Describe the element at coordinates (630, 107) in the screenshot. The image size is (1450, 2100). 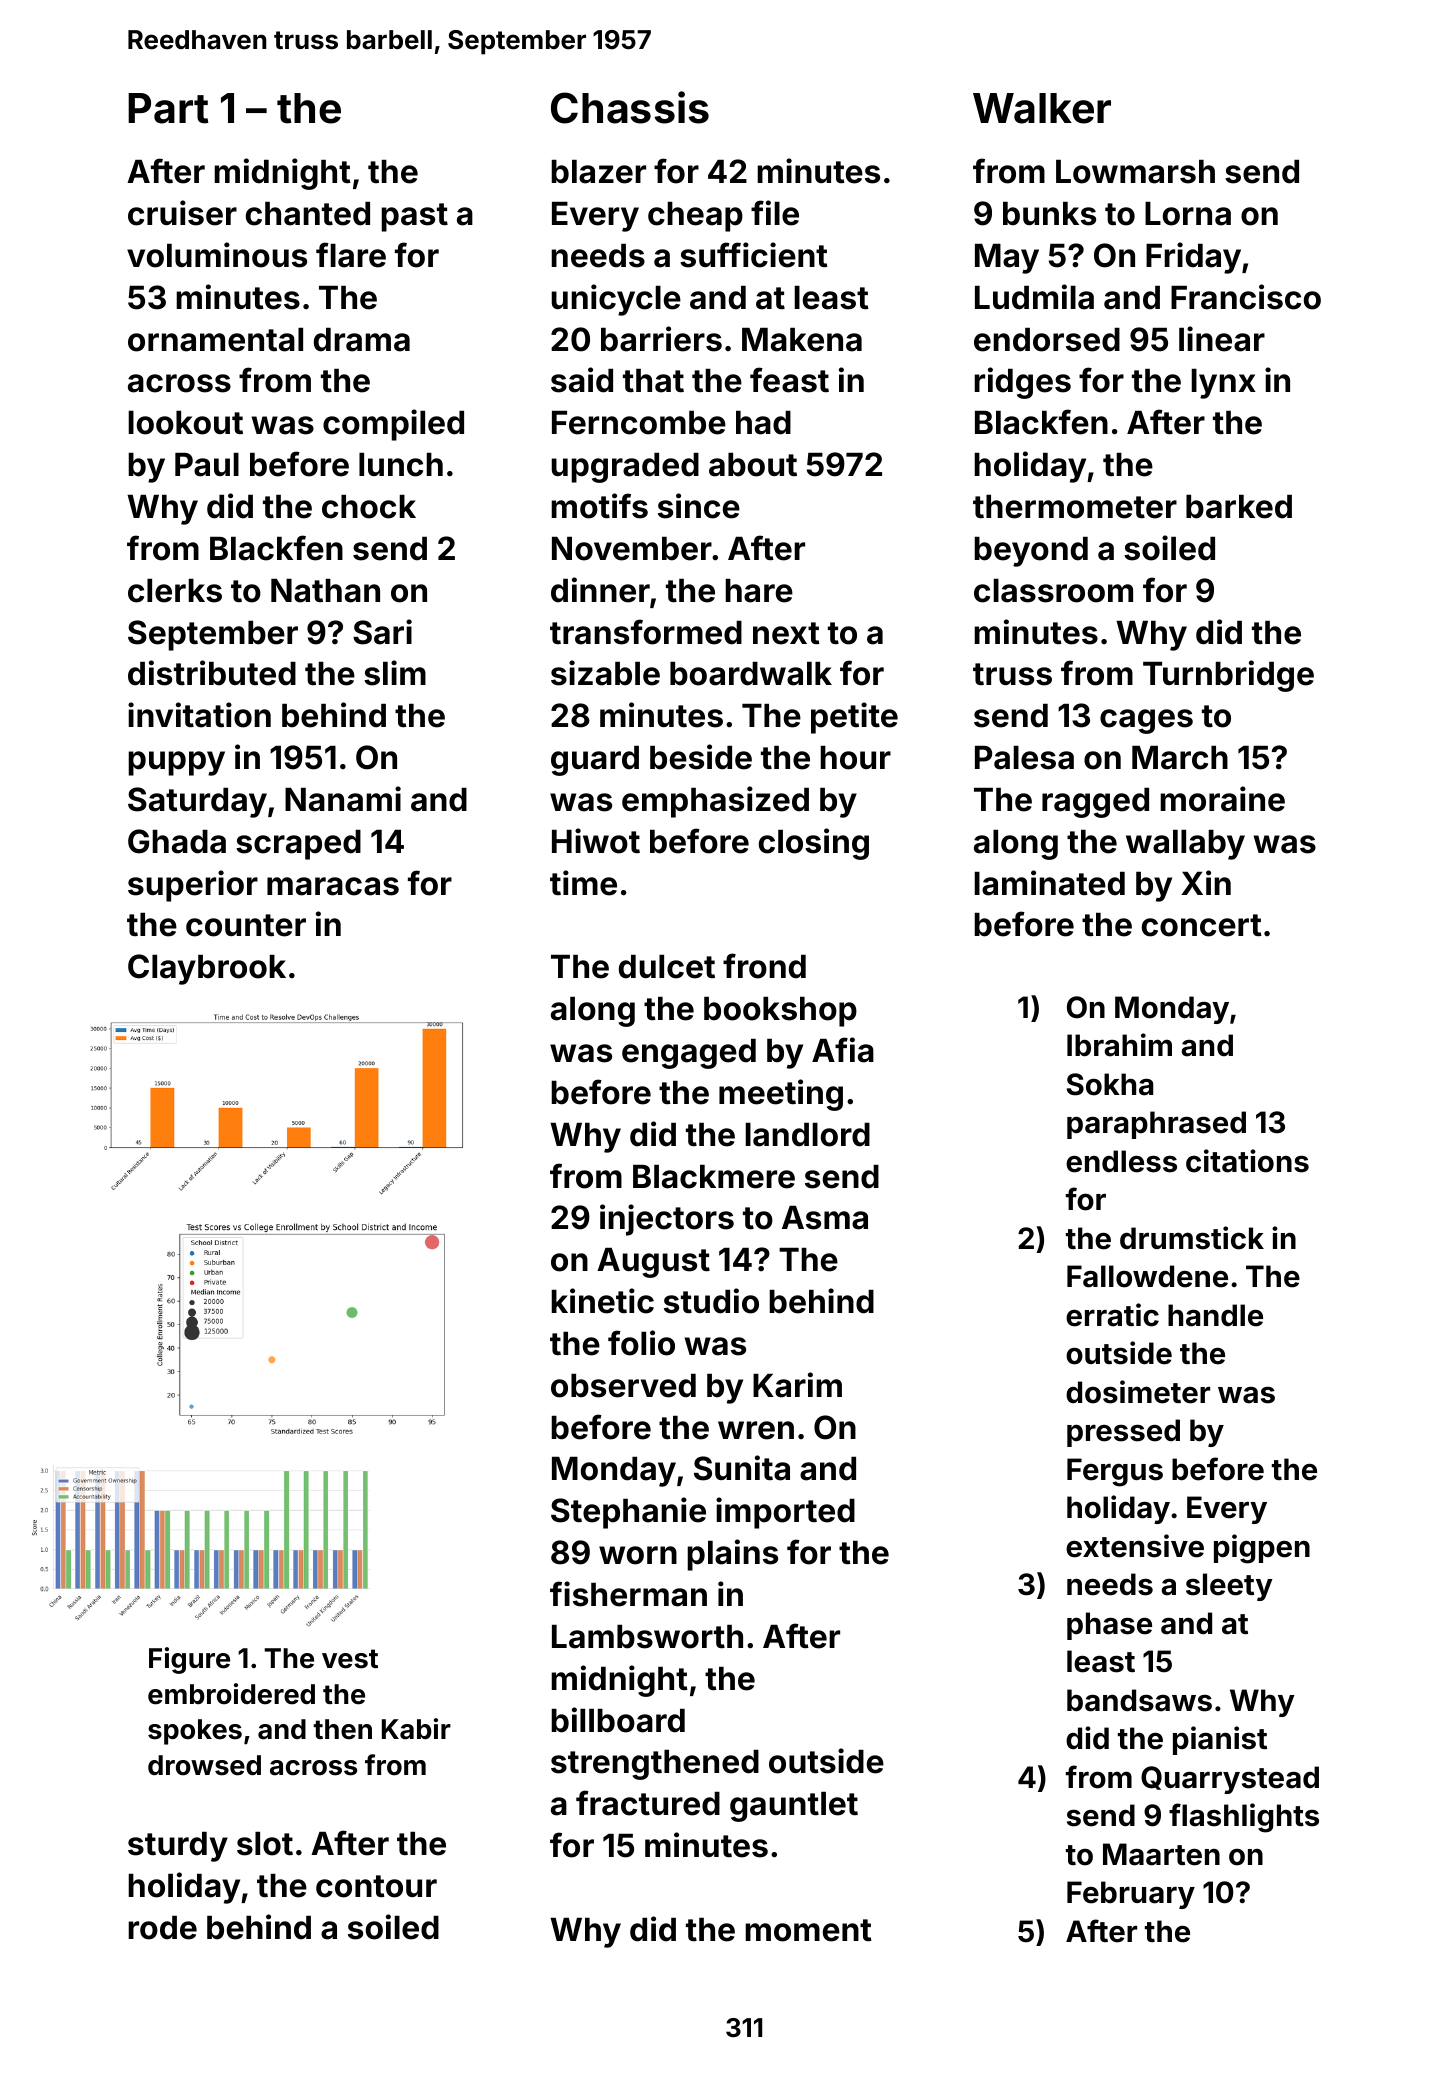
I see `Chassis` at that location.
